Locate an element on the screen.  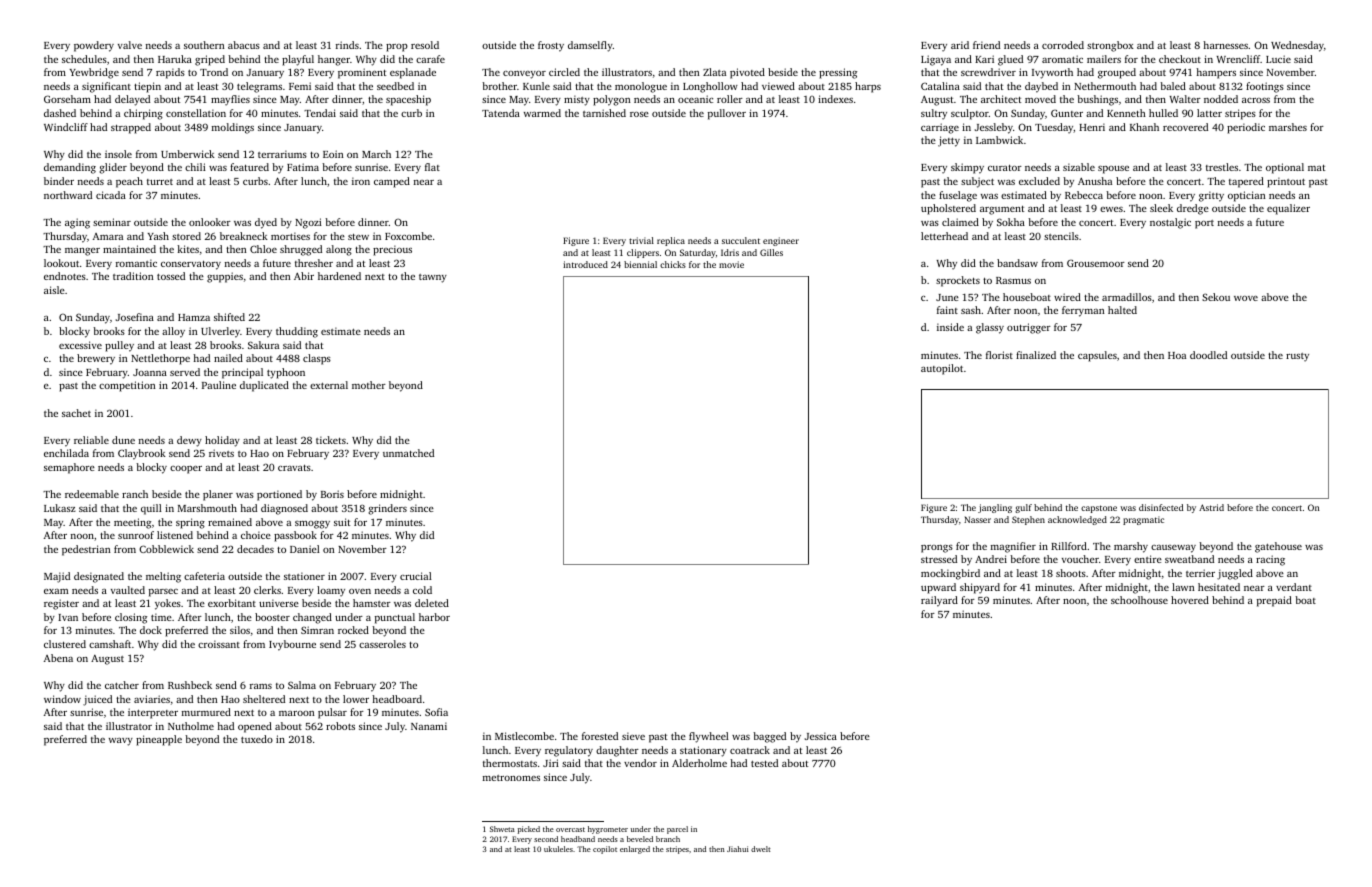
grinders is located at coordinates (387, 509).
